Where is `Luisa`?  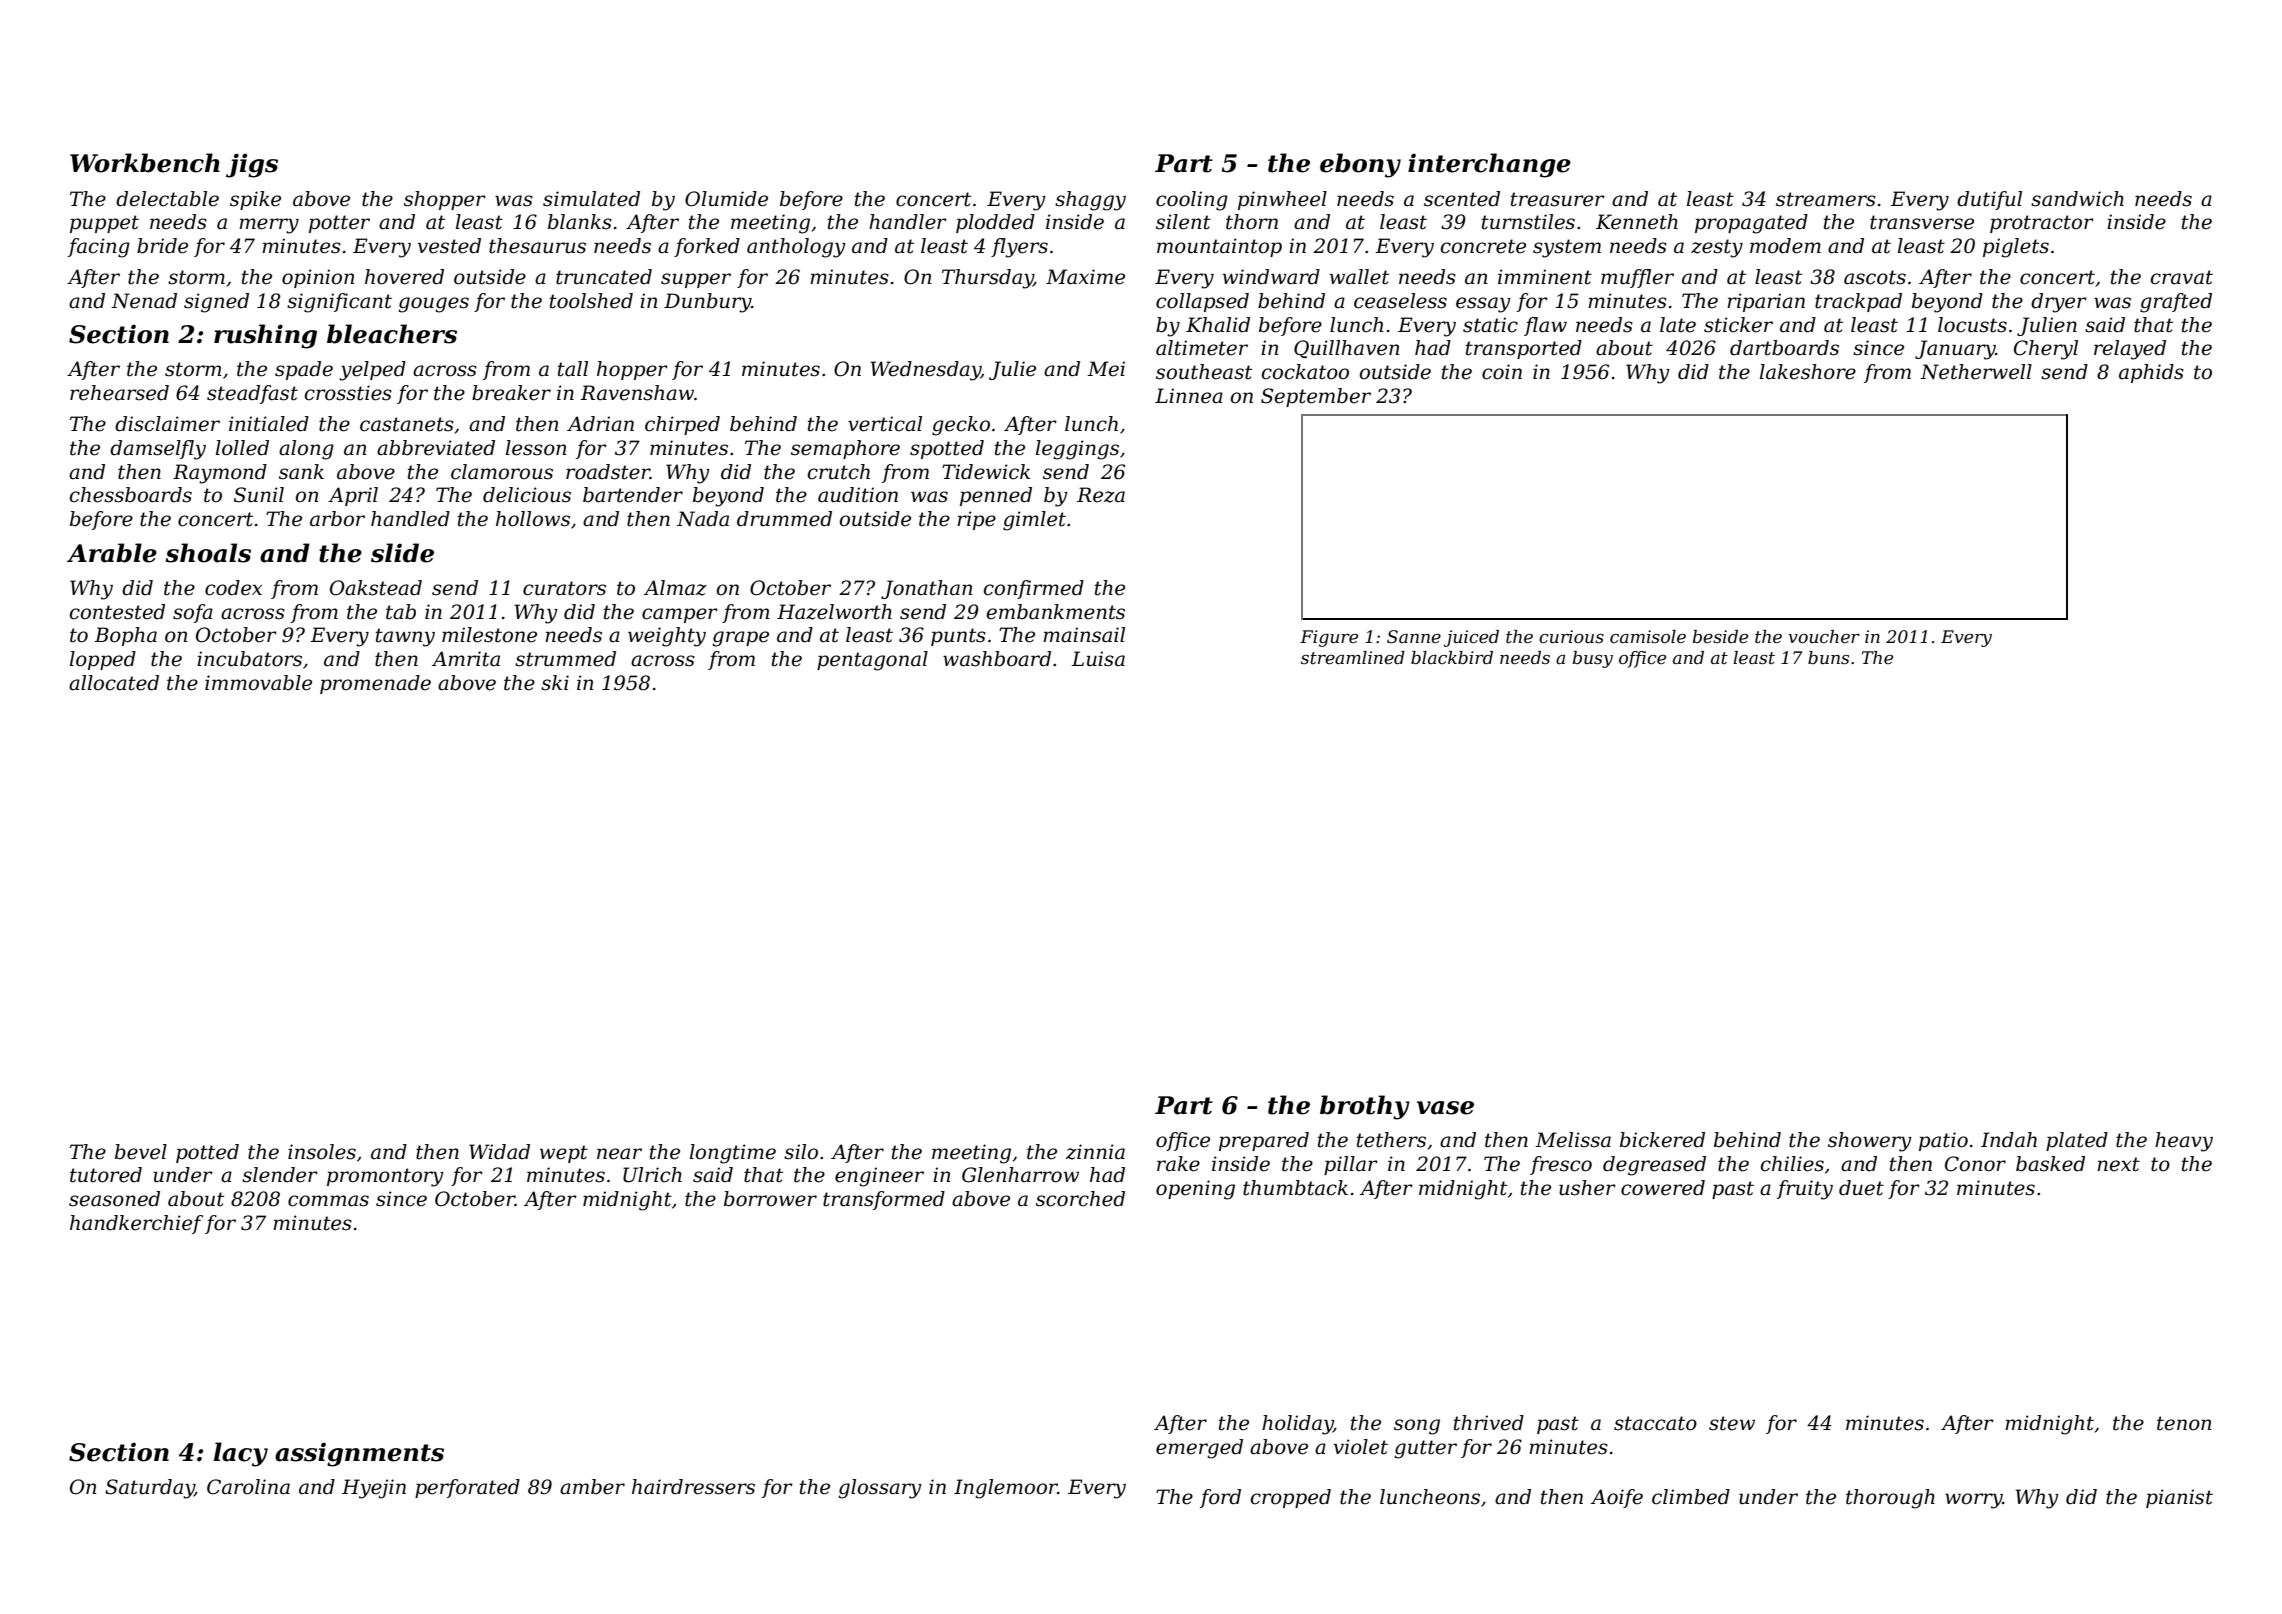 Luisa is located at coordinates (1098, 659).
